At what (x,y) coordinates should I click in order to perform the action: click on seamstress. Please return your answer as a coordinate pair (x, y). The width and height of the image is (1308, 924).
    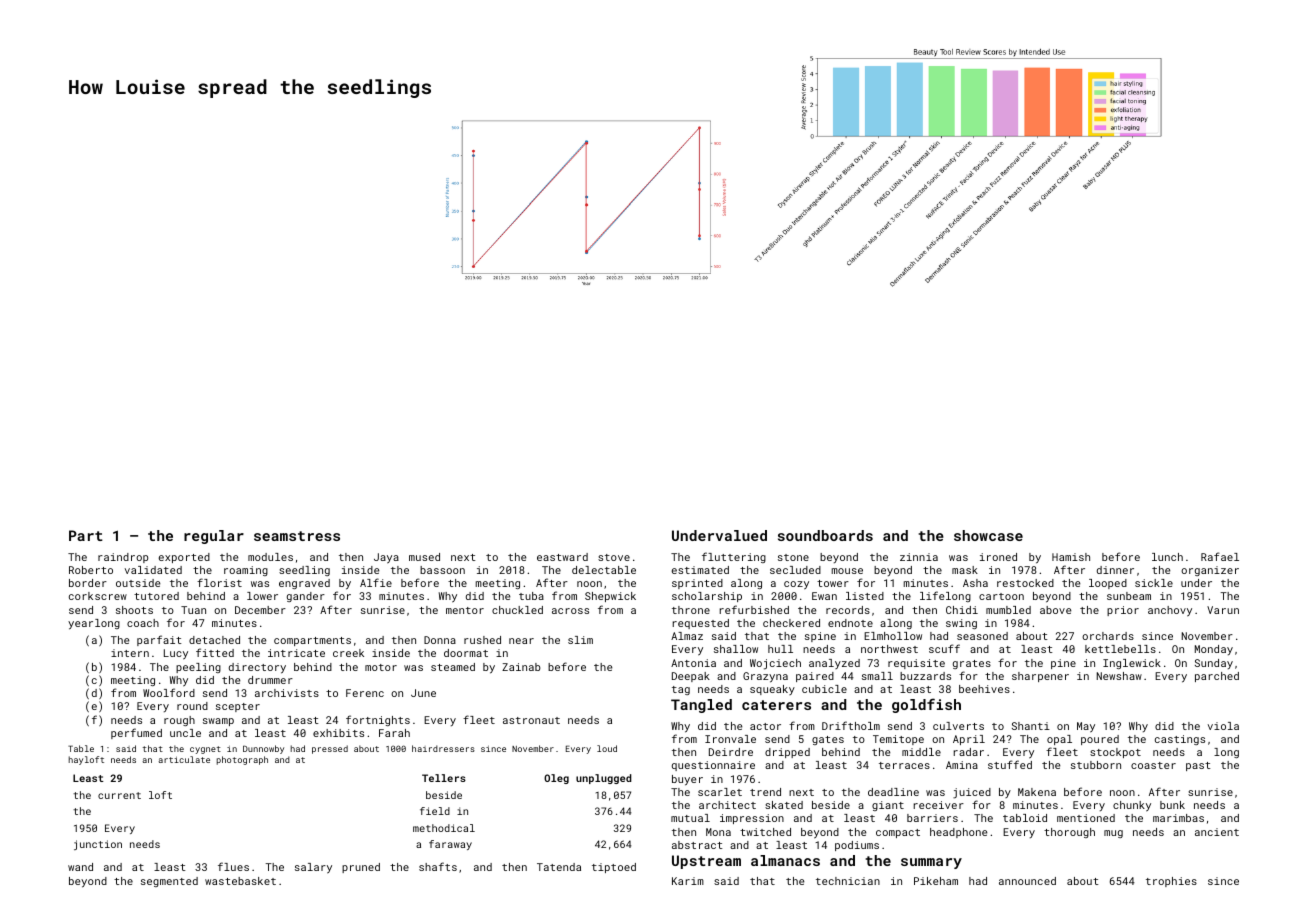
    Looking at the image, I should click on (297, 536).
